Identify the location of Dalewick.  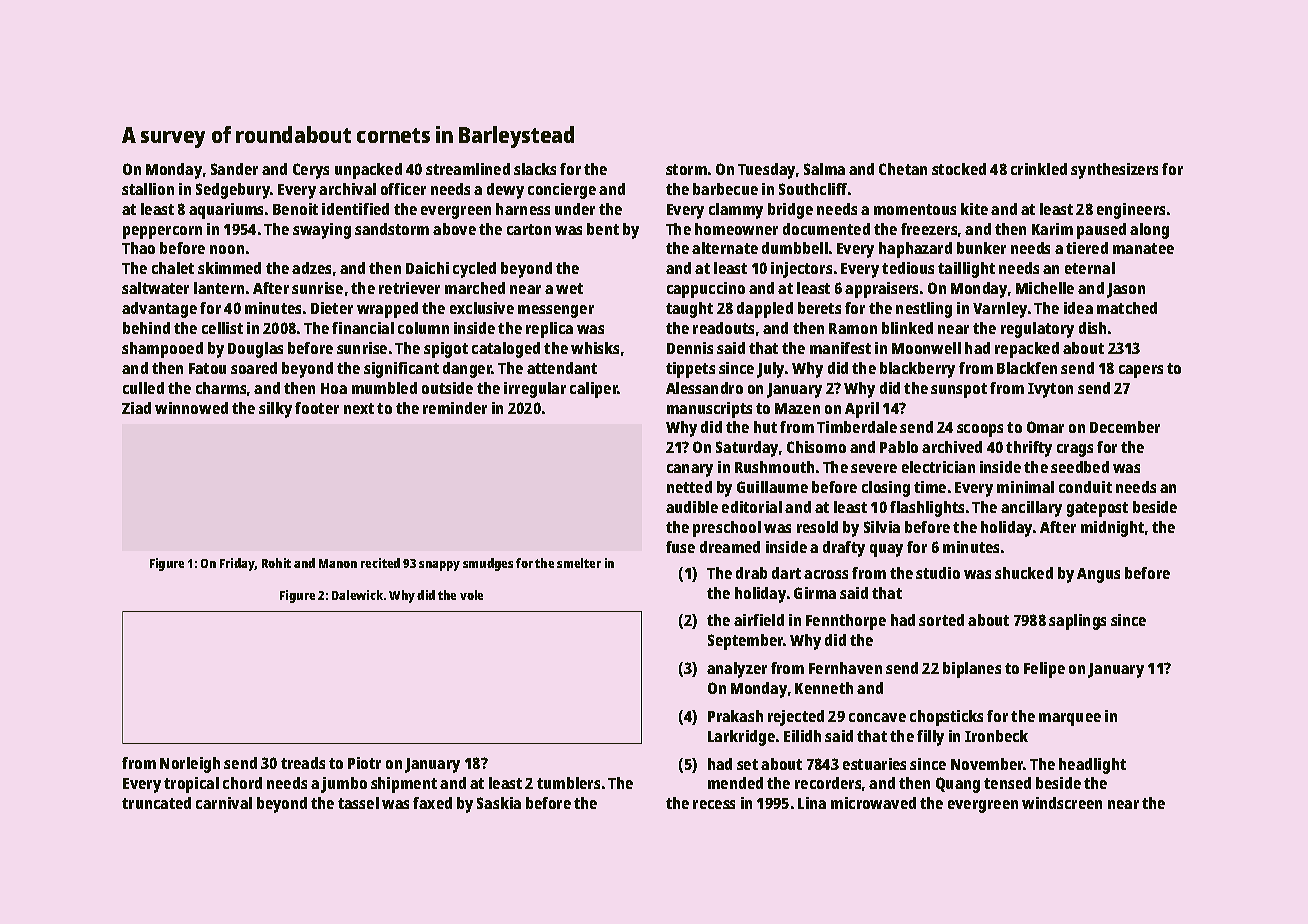
(357, 595).
